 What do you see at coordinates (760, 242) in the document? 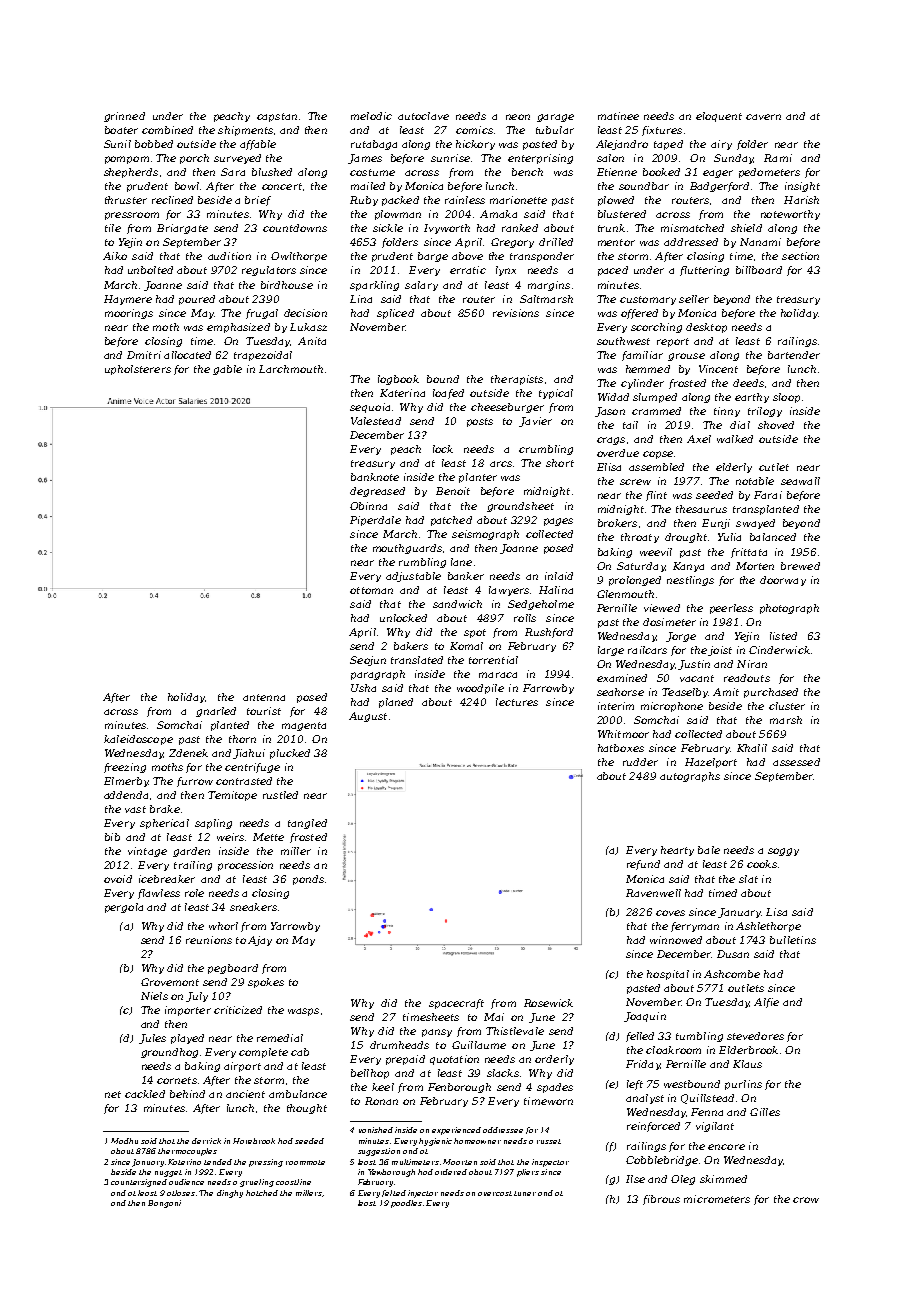
I see `Nanami` at bounding box center [760, 242].
